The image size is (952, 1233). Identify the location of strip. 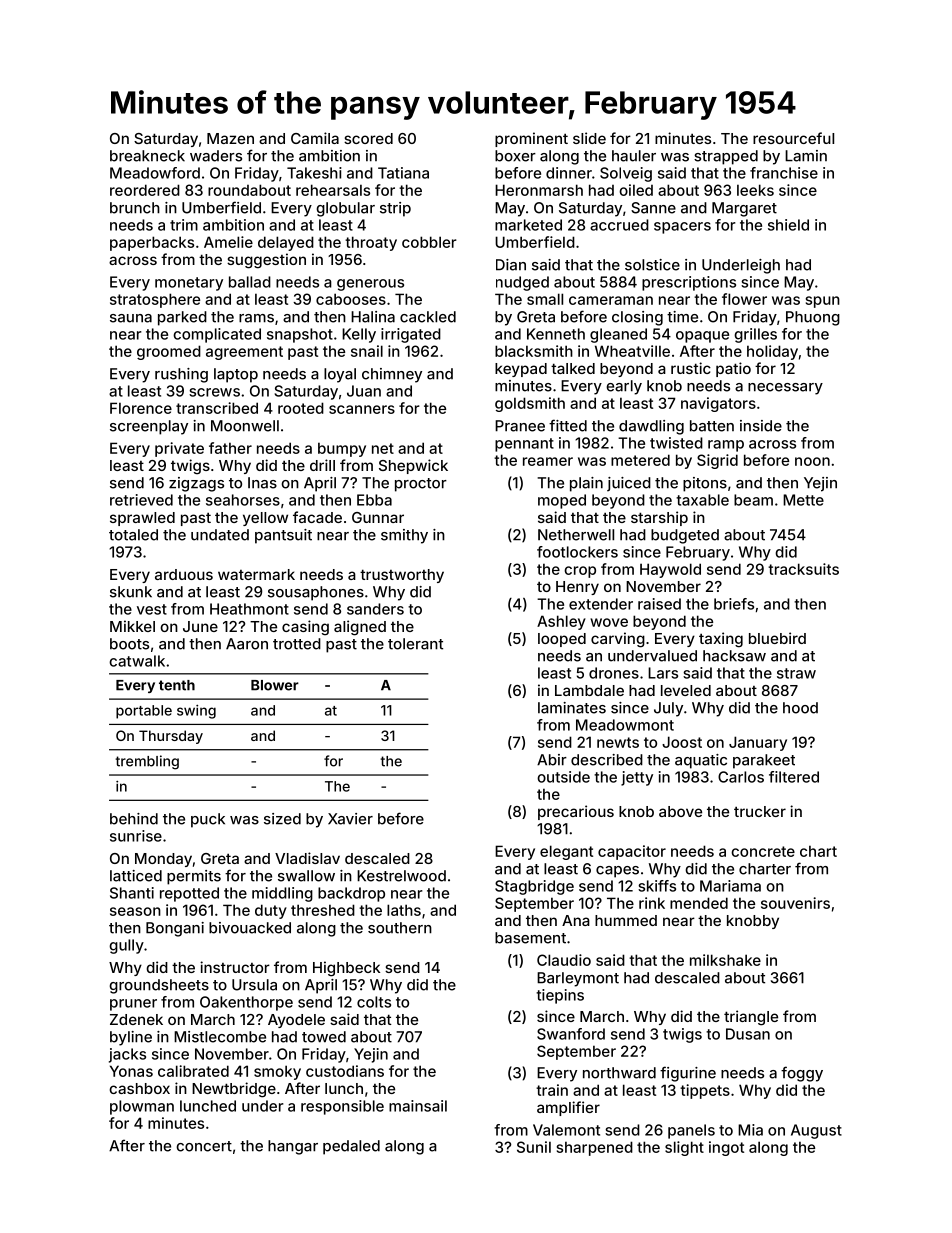
(395, 209).
